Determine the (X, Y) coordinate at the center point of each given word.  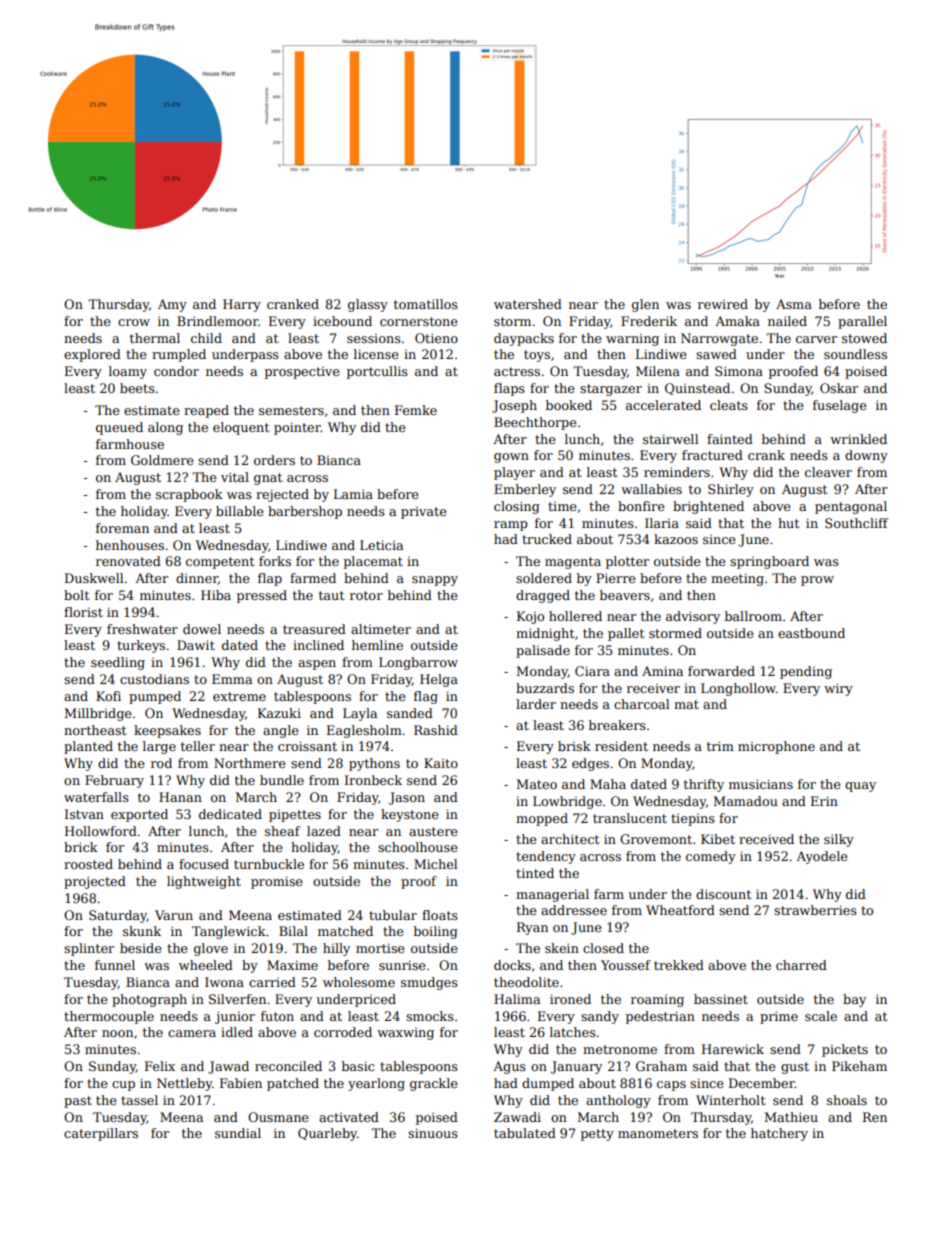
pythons (374, 764)
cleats (729, 405)
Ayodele (822, 857)
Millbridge (98, 714)
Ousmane (278, 1117)
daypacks (524, 339)
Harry (242, 305)
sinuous (433, 1133)
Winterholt (730, 1100)
